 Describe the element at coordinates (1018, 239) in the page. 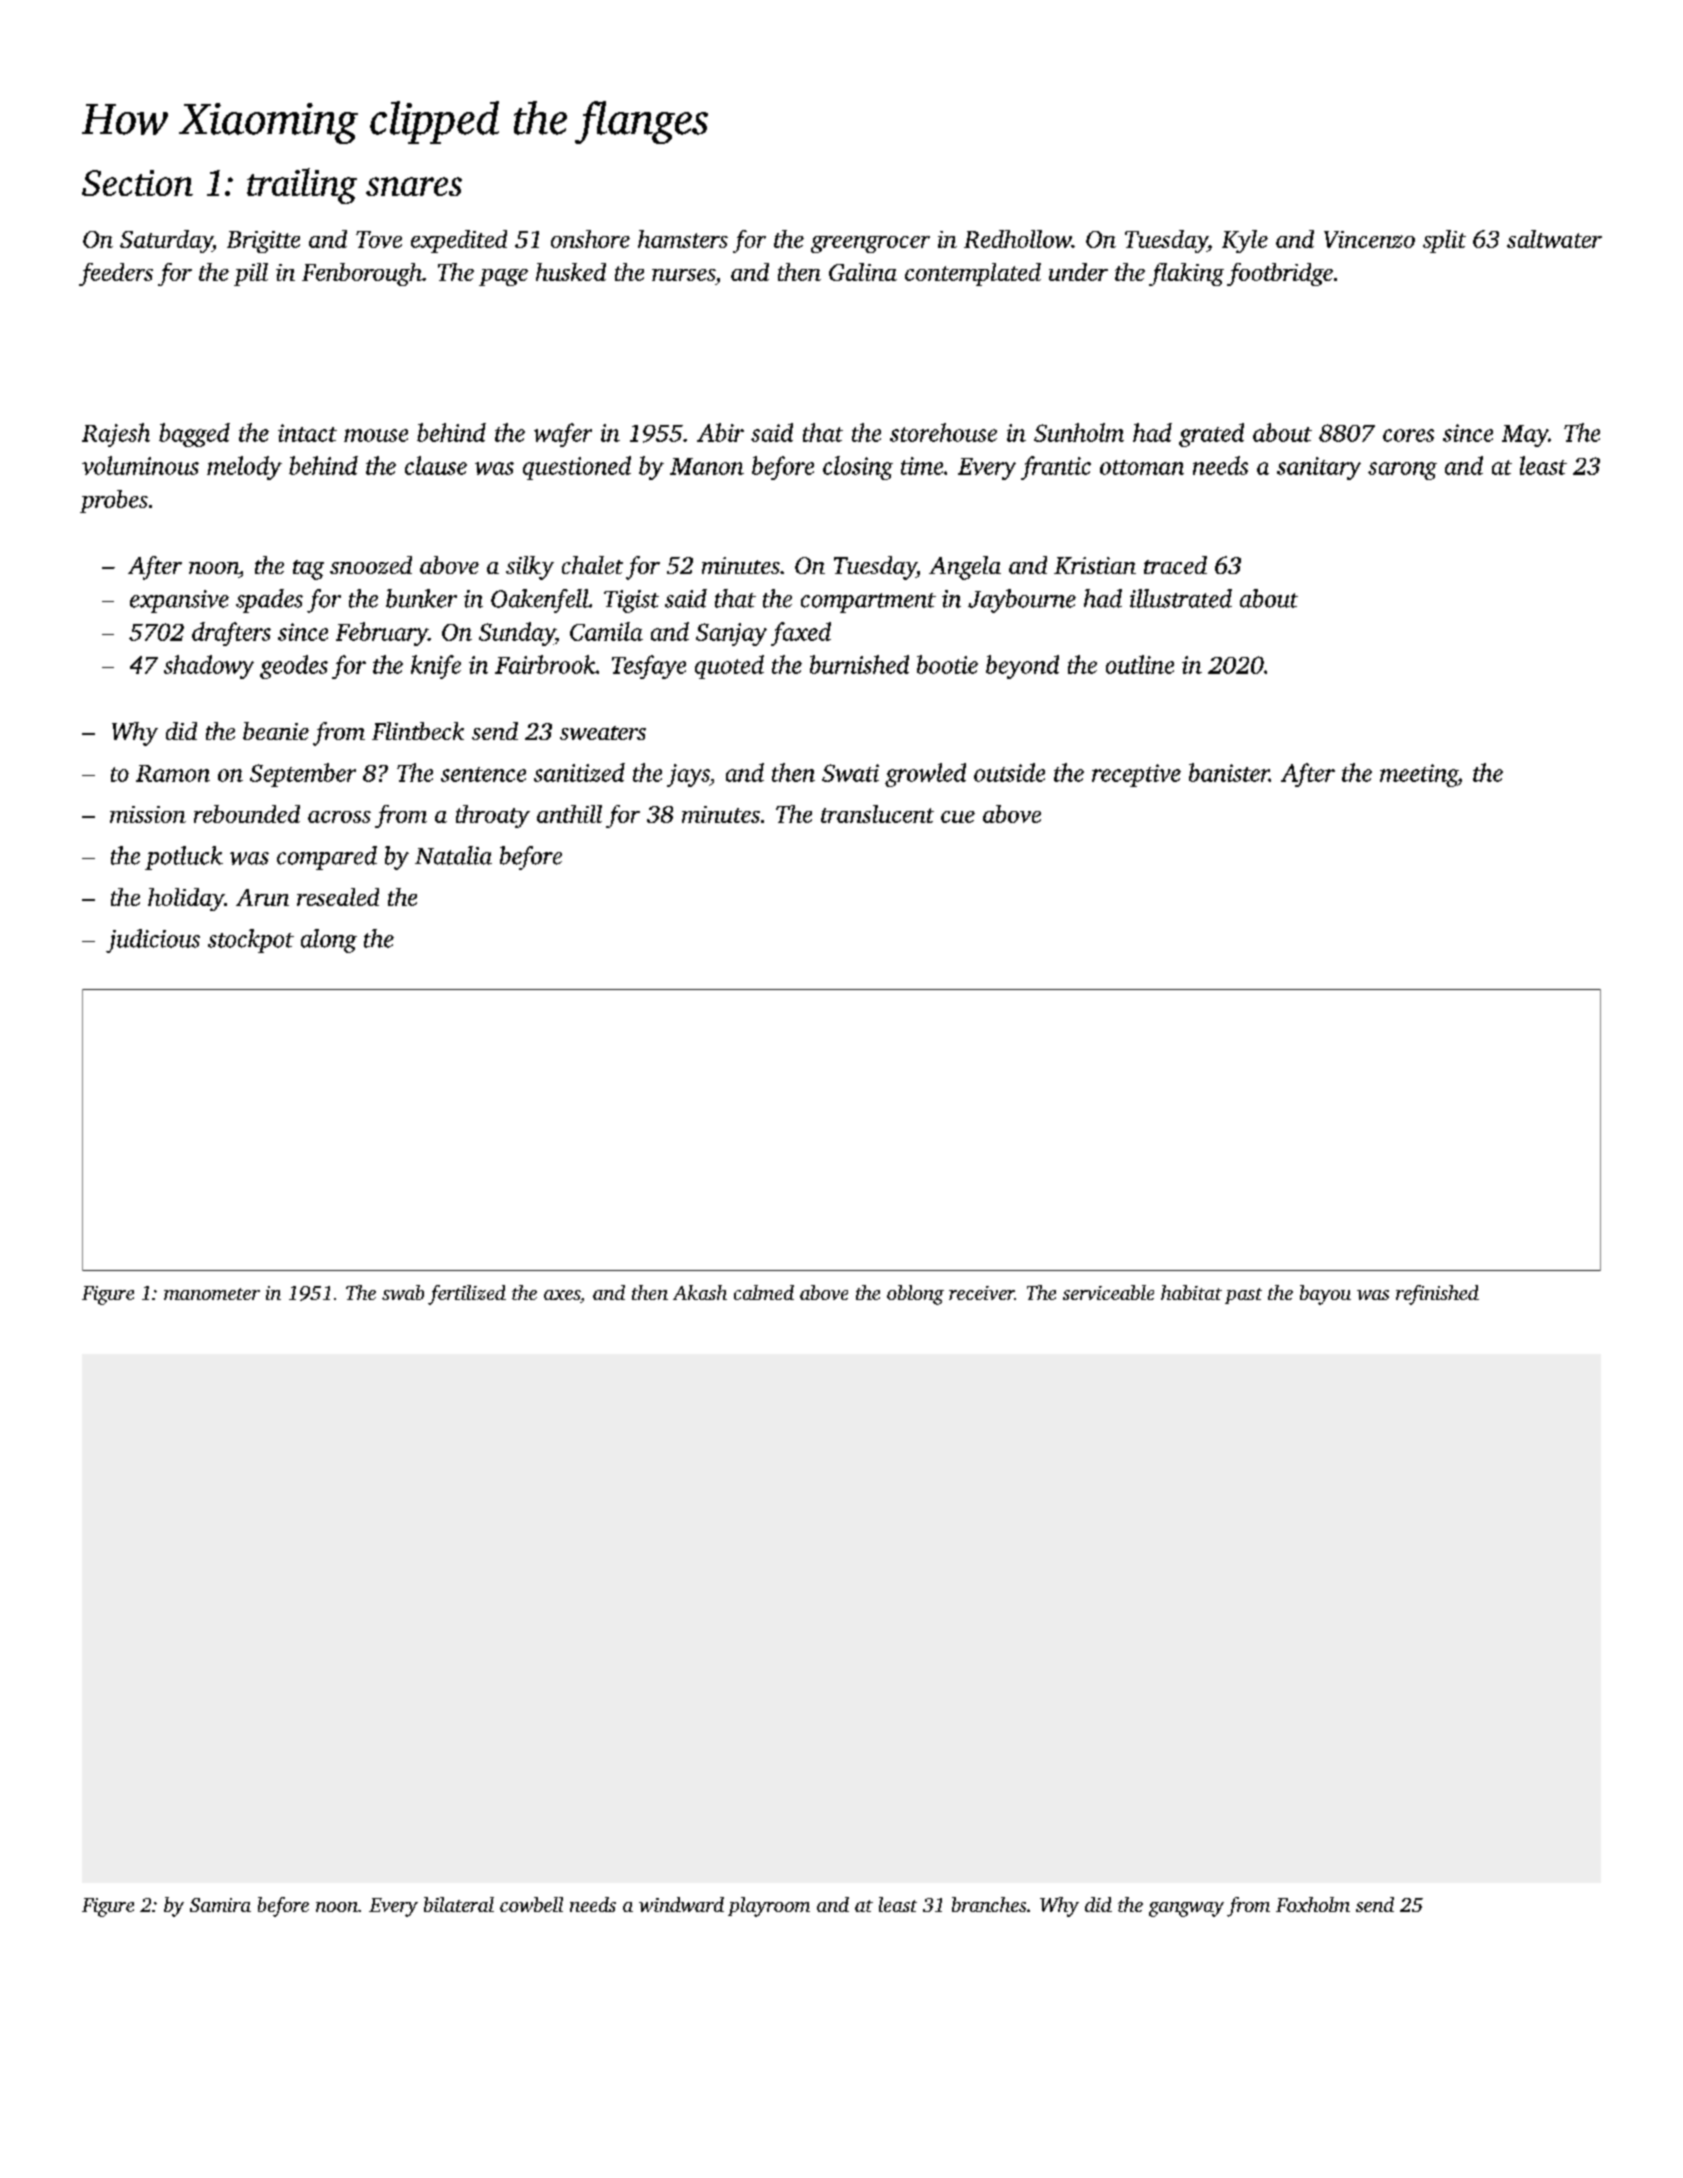

I see `Redhollow` at that location.
